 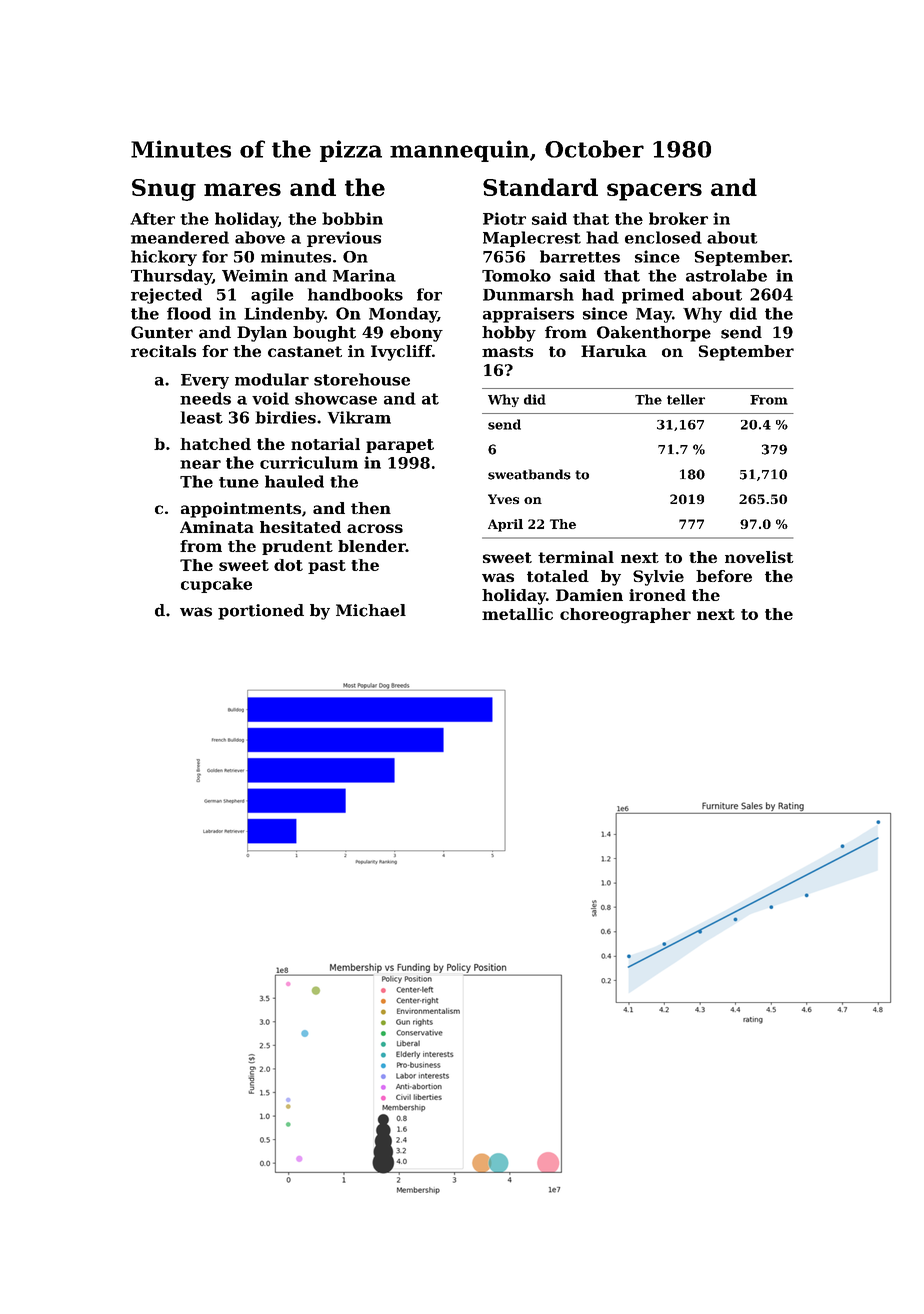 What do you see at coordinates (540, 187) in the screenshot?
I see `Standard` at bounding box center [540, 187].
